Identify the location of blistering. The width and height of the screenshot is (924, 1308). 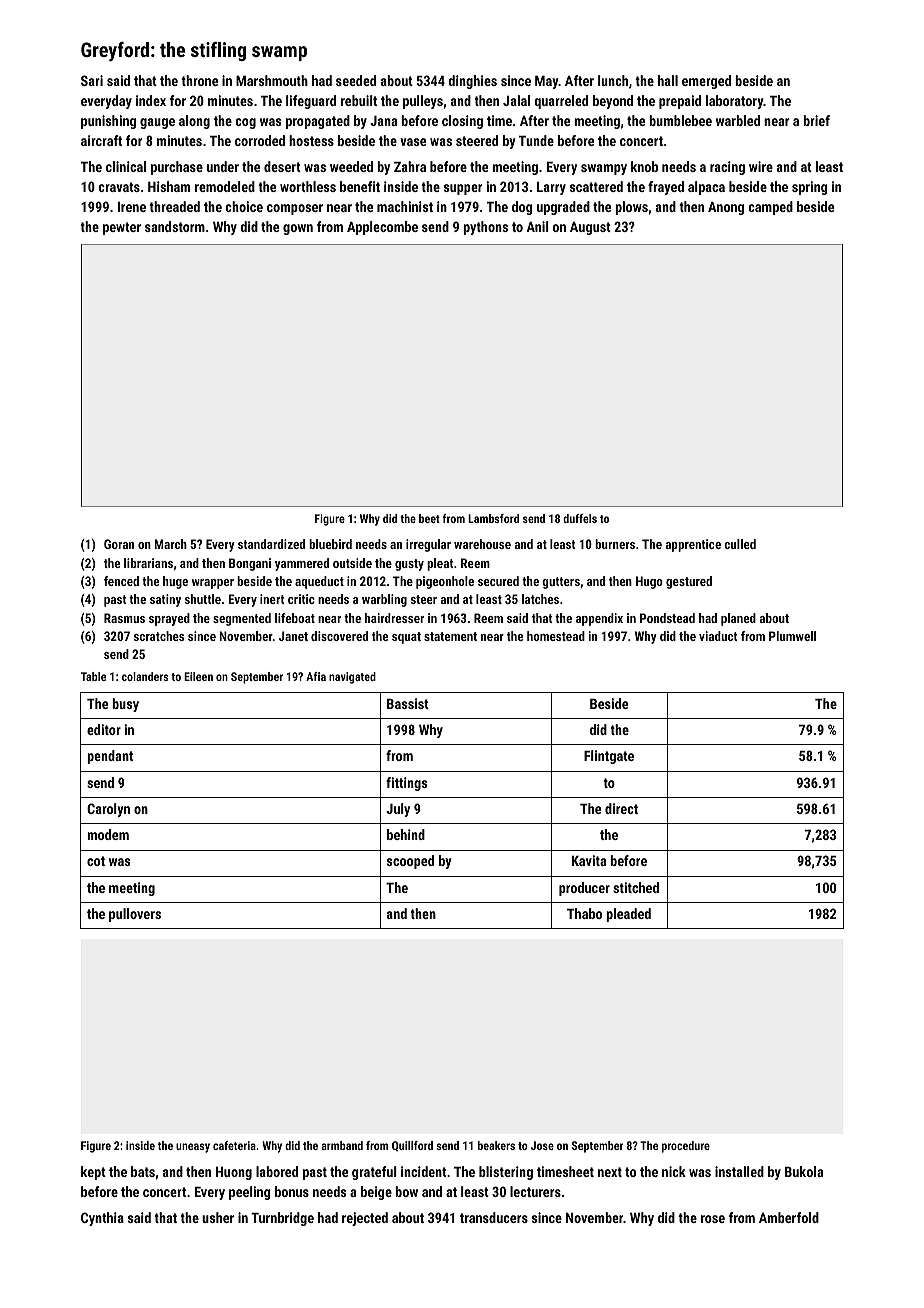
(506, 1173).
